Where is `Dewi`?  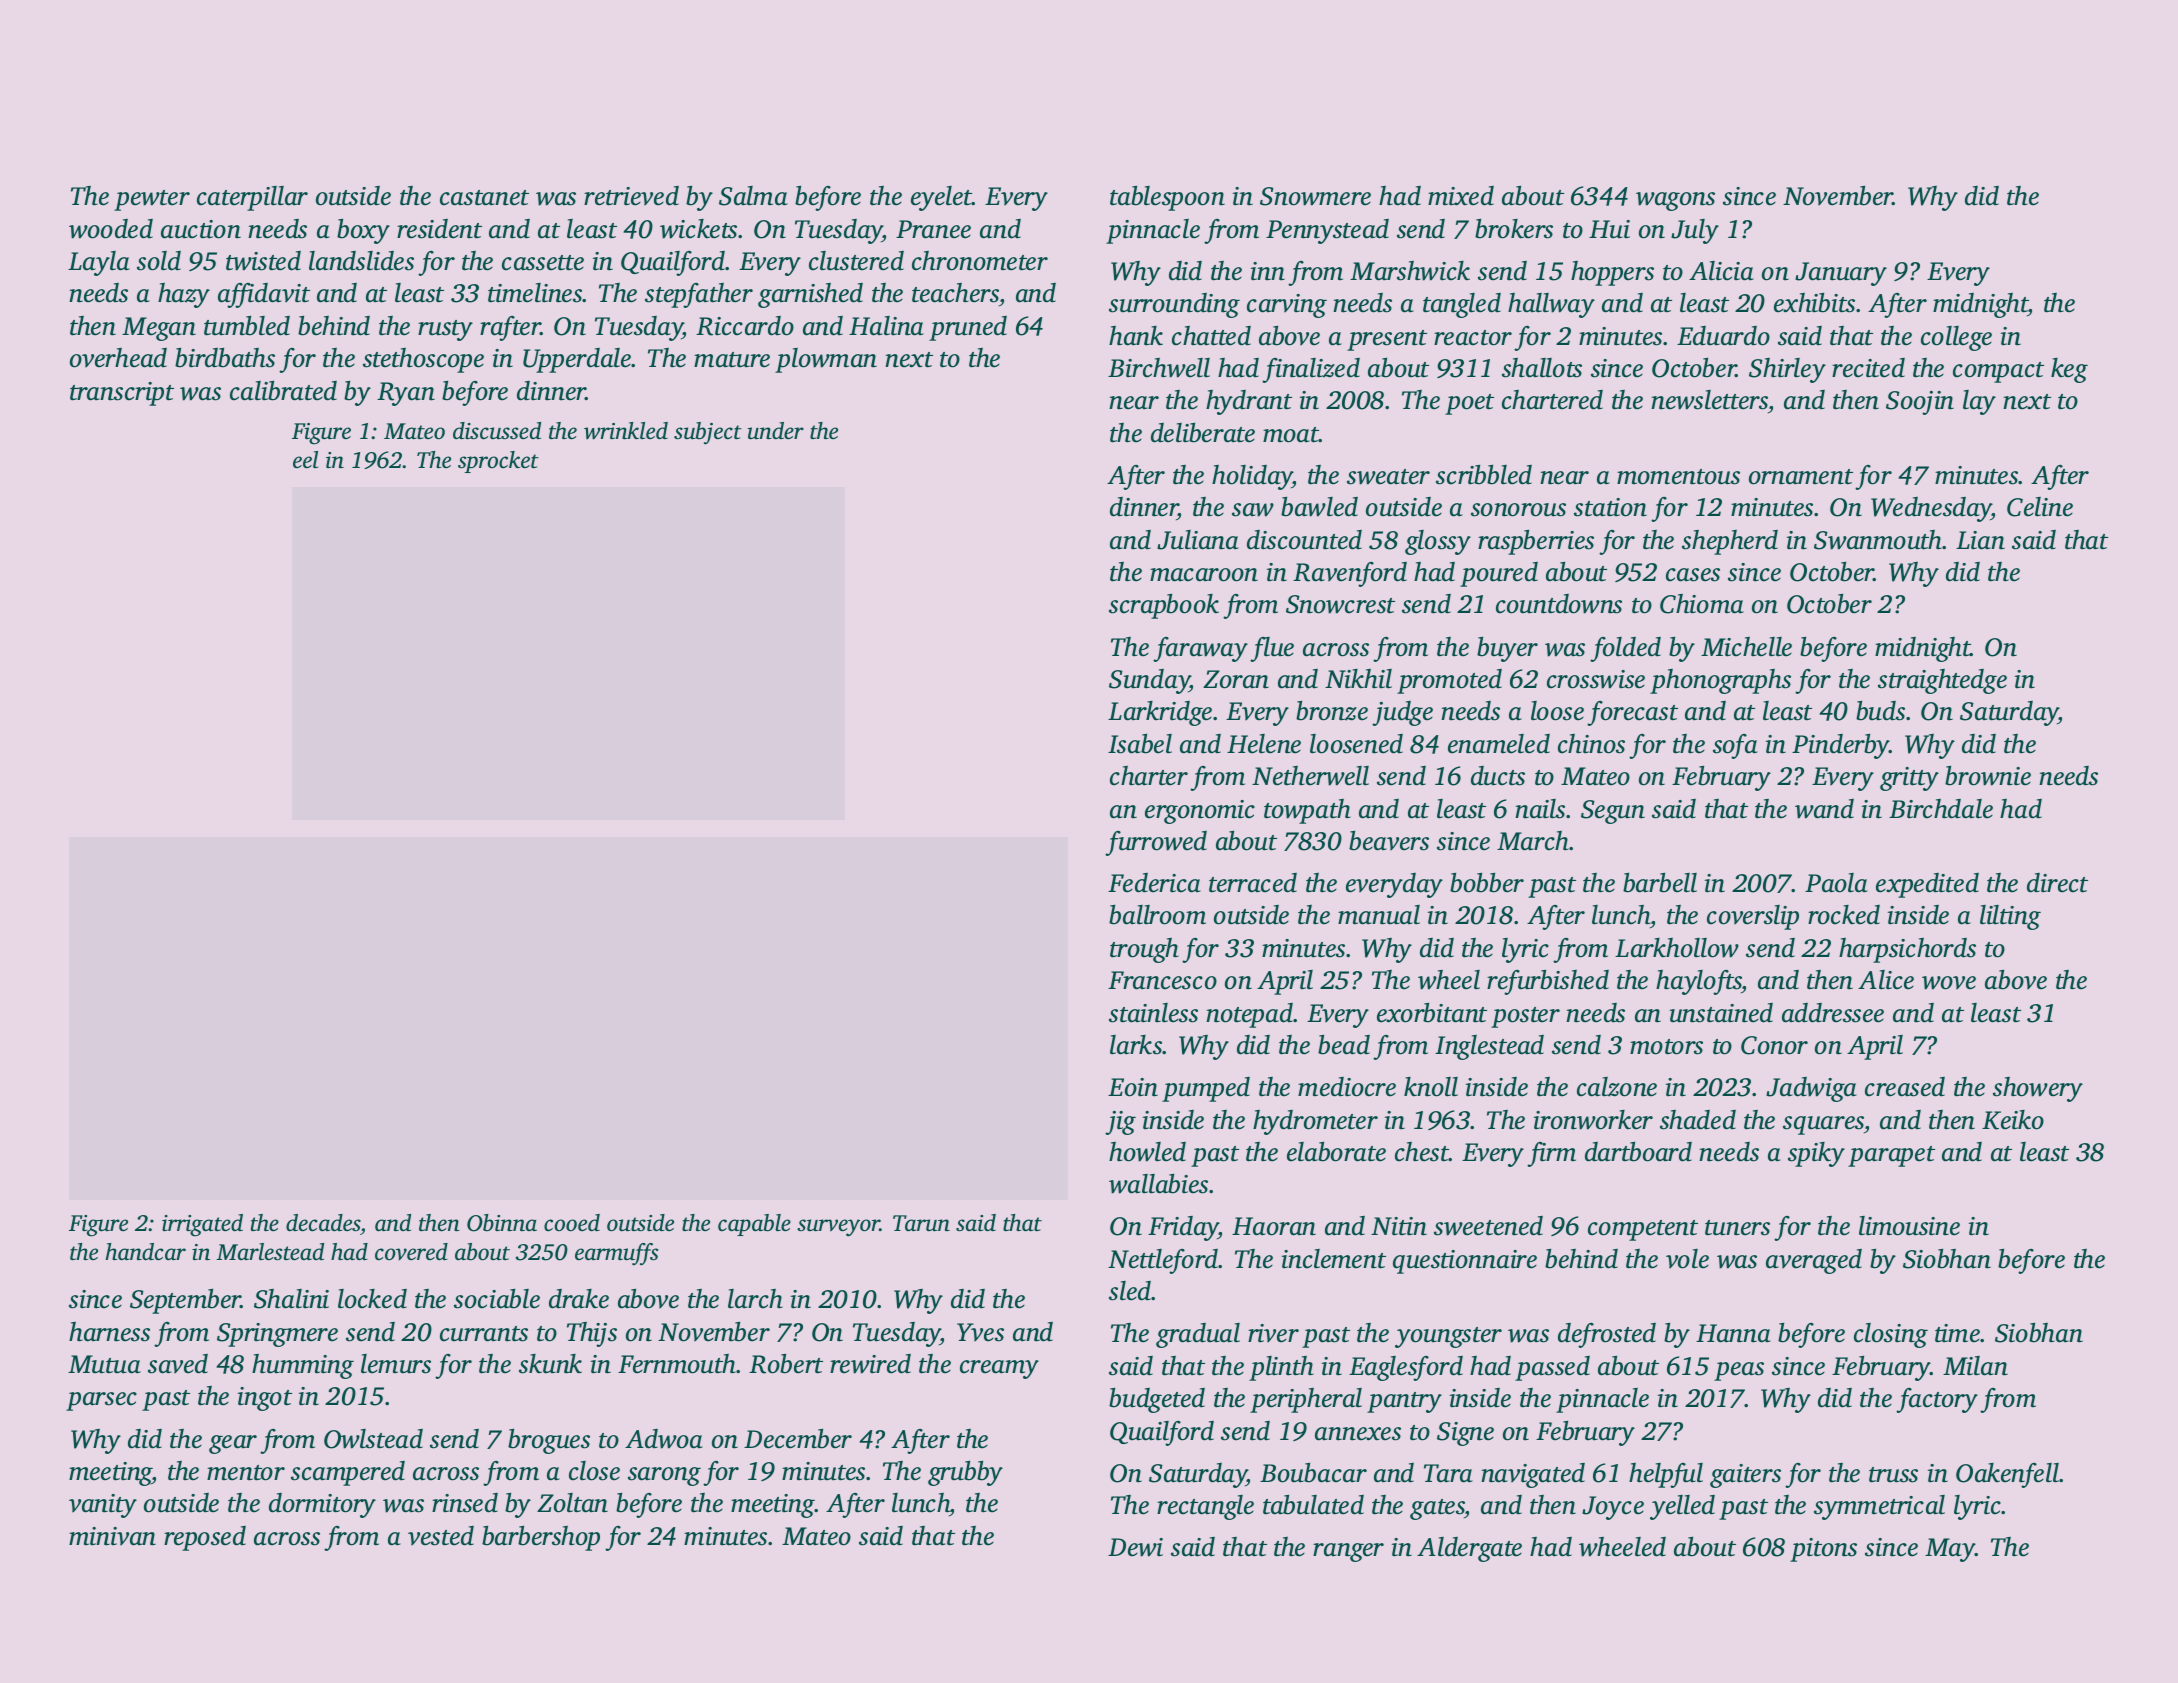 Dewi is located at coordinates (1135, 1547).
